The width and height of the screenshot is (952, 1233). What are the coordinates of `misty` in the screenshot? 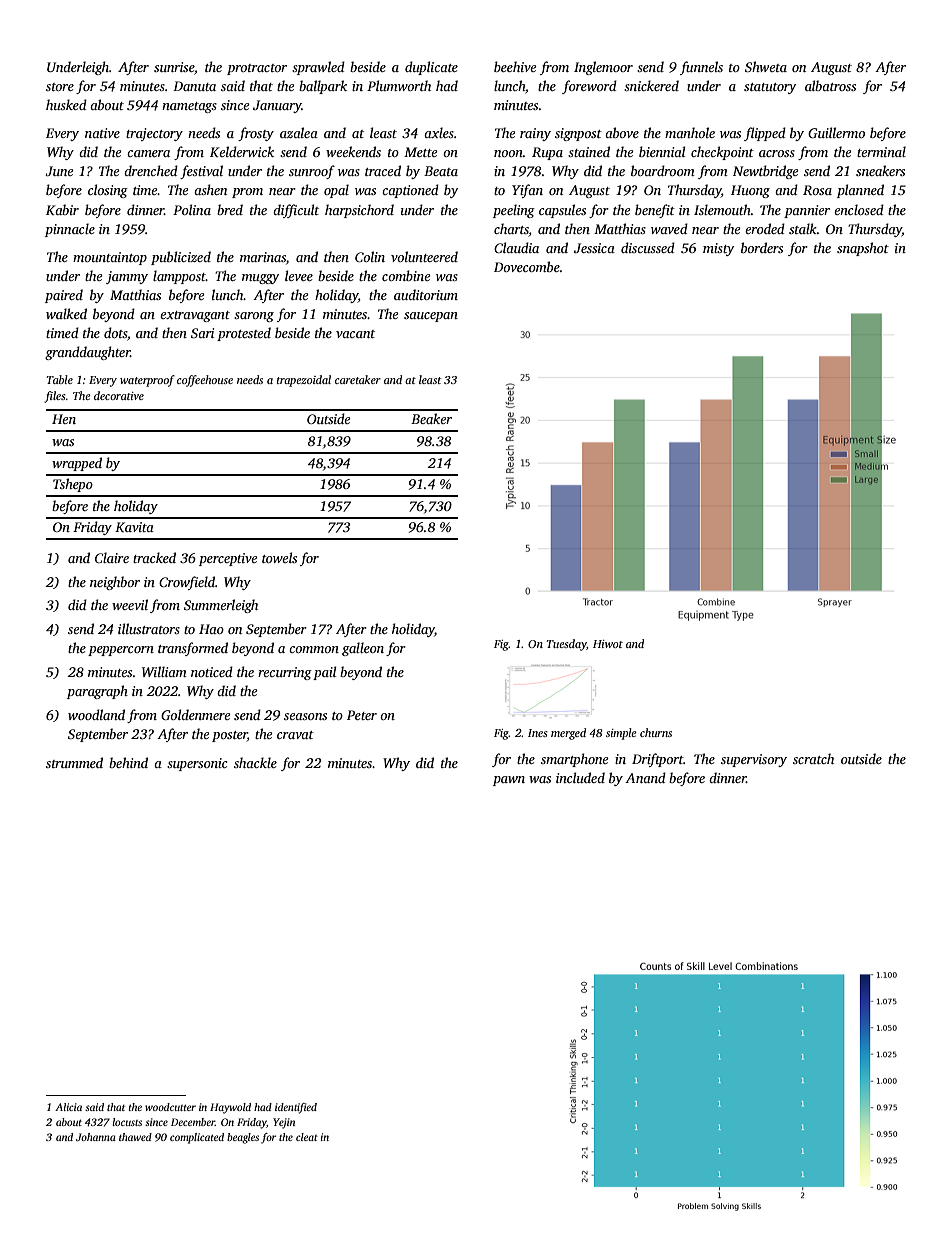 It's located at (718, 249).
